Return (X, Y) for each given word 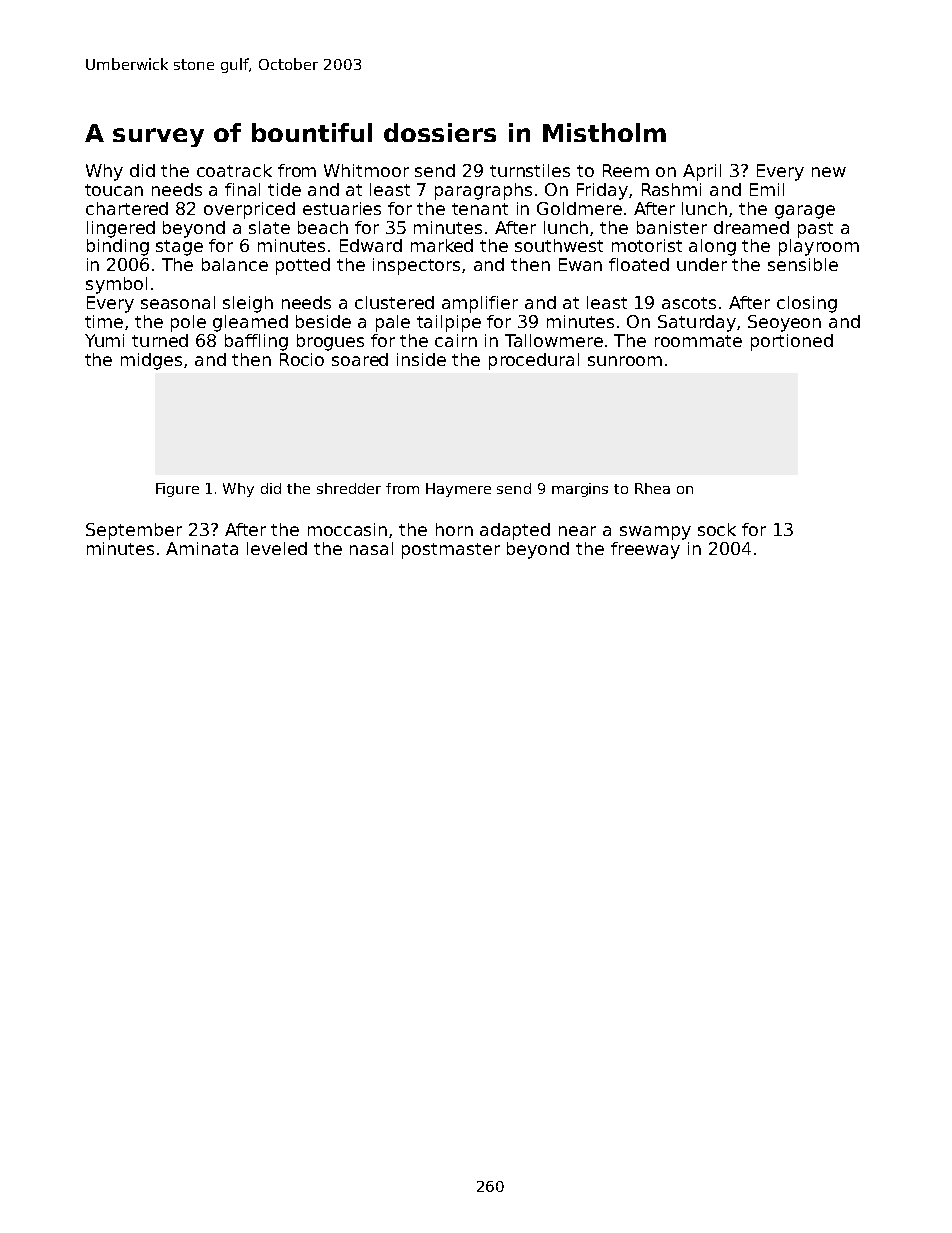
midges (151, 361)
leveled (277, 548)
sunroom (625, 361)
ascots (689, 303)
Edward (371, 245)
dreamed (751, 227)
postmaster (451, 551)
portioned (792, 342)
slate (269, 227)
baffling (256, 342)
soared (360, 359)
